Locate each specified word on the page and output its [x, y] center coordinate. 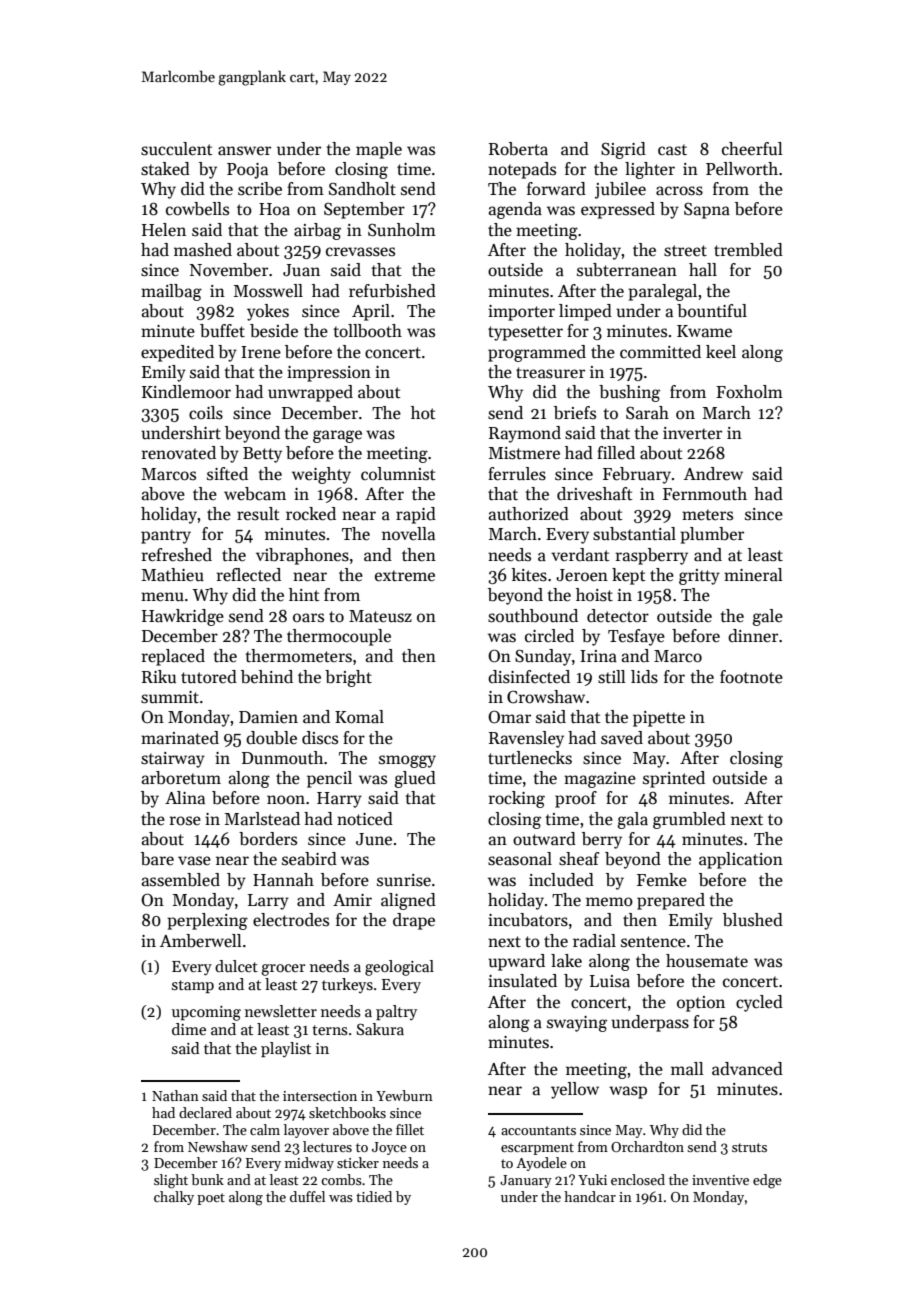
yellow [575, 1090]
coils [206, 413]
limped [585, 312]
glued [415, 779]
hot [423, 412]
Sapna [707, 211]
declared [205, 1112]
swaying [577, 1024]
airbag [317, 231]
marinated [180, 738]
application [741, 860]
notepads [522, 170]
